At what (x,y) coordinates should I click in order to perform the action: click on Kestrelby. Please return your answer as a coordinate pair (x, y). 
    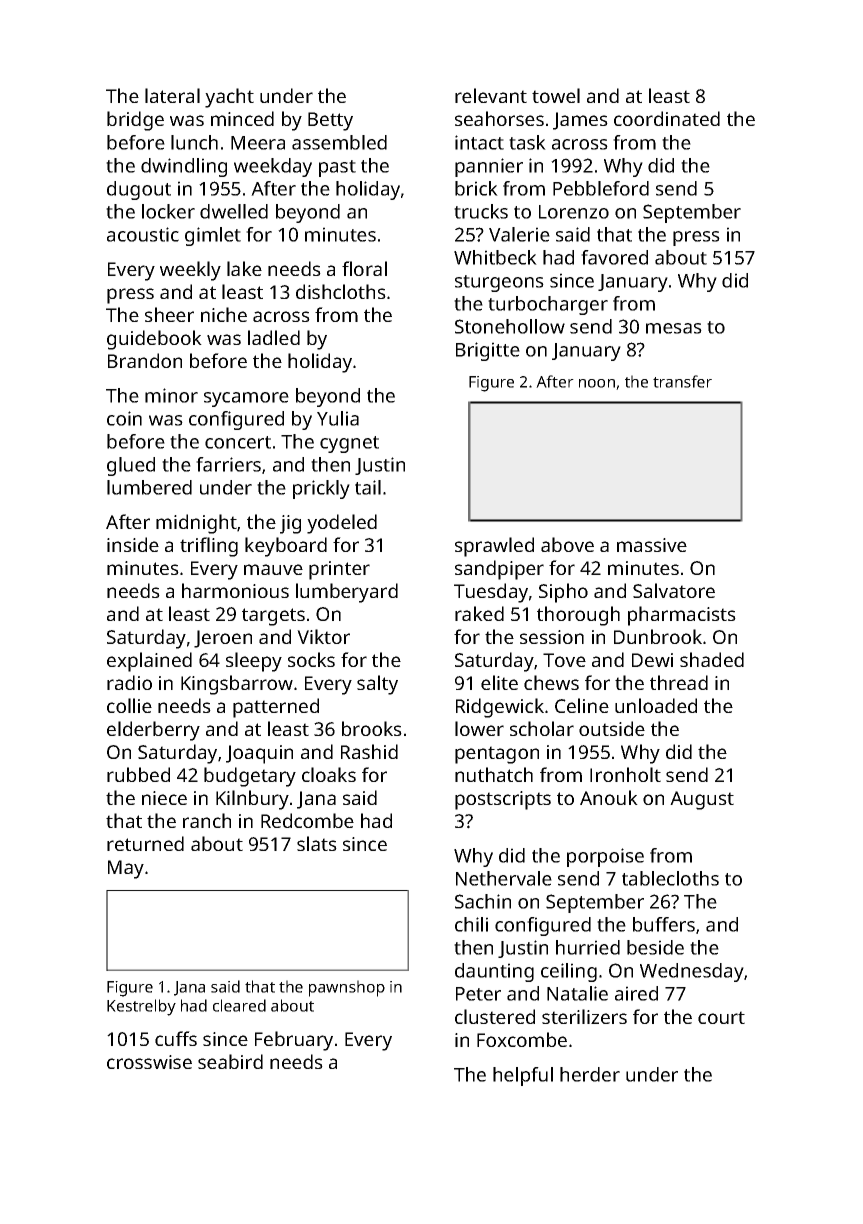
    Looking at the image, I should click on (141, 1007).
